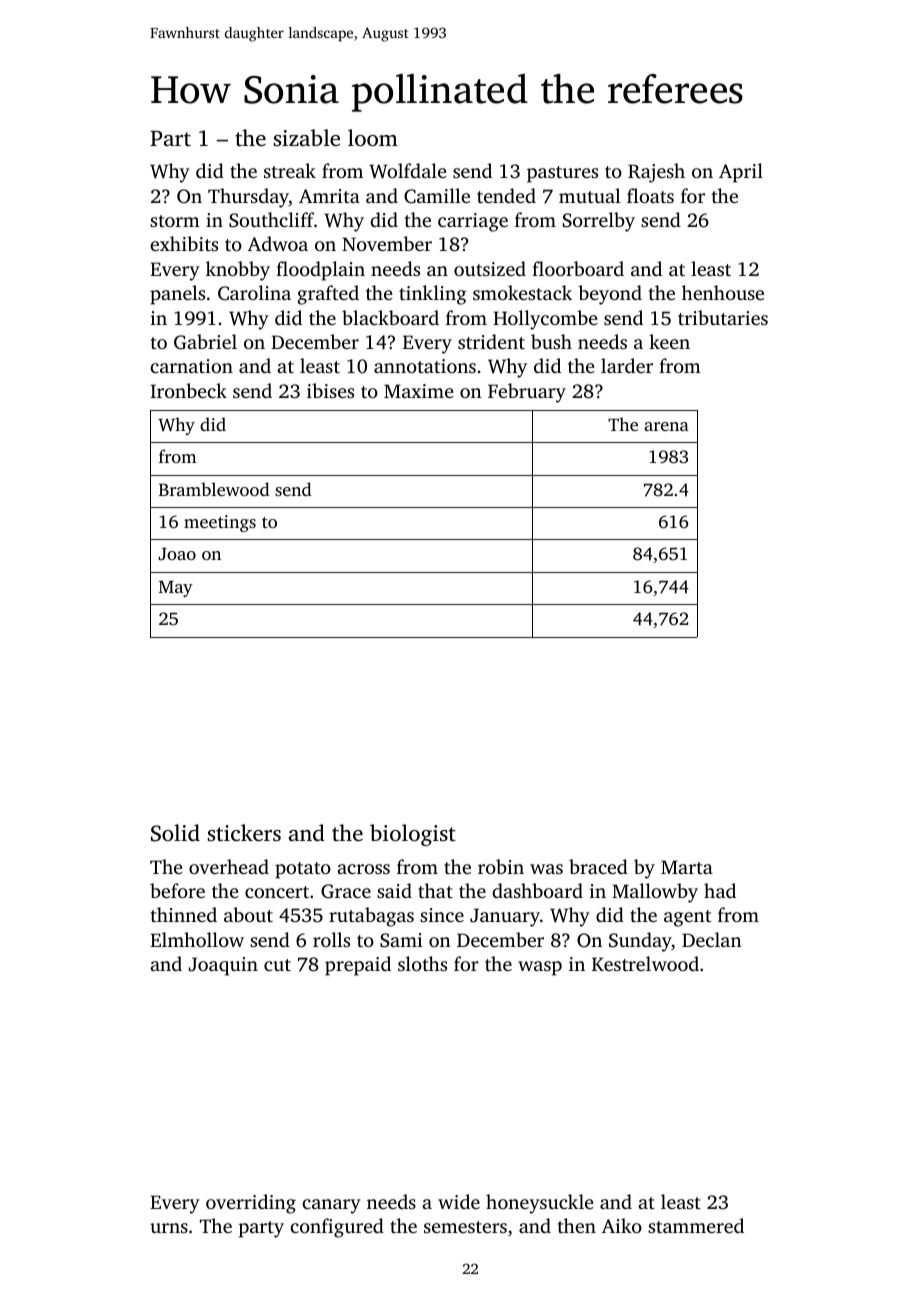 The image size is (924, 1311). I want to click on May, so click(176, 589).
